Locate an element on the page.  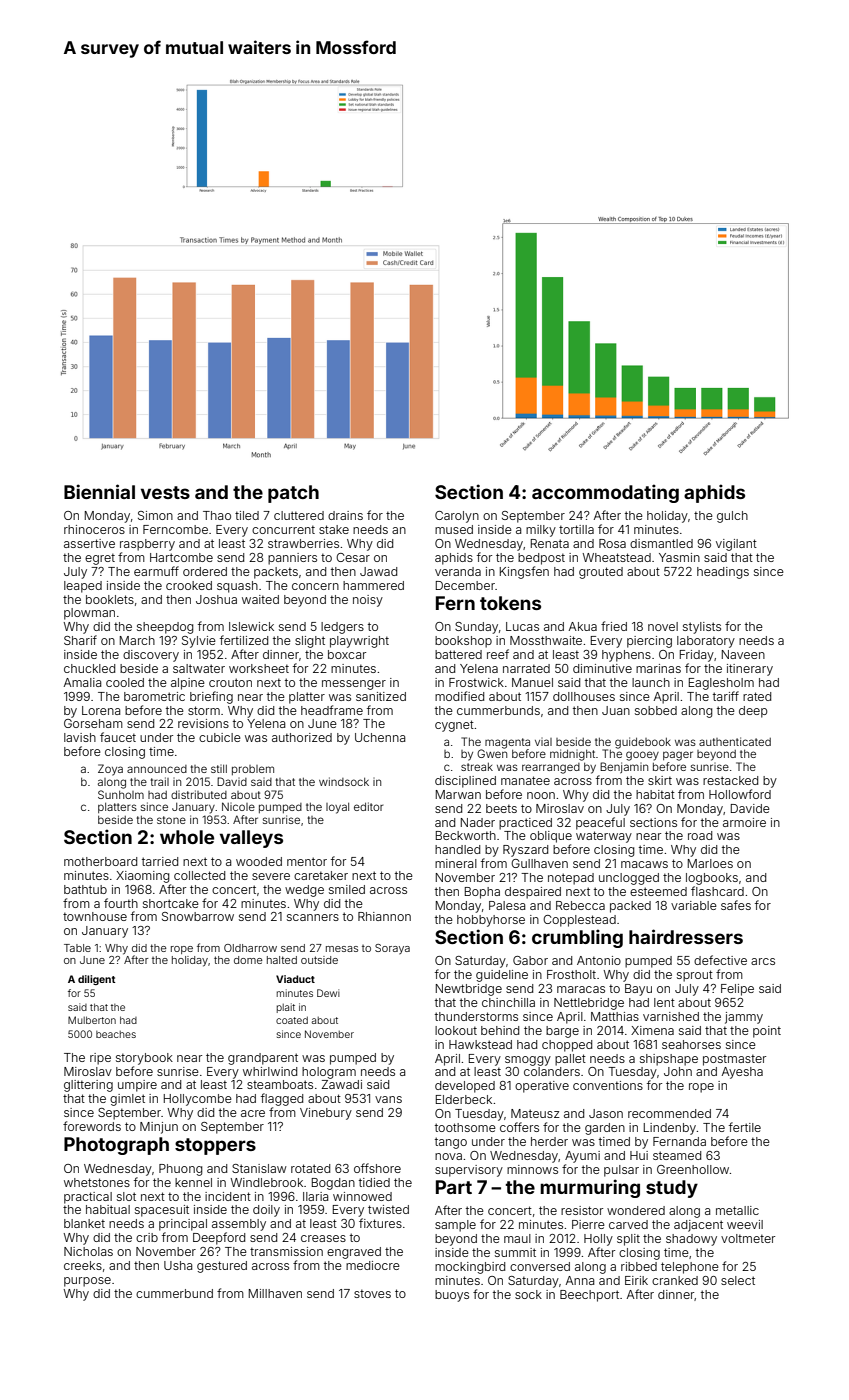
gulch is located at coordinates (732, 517).
